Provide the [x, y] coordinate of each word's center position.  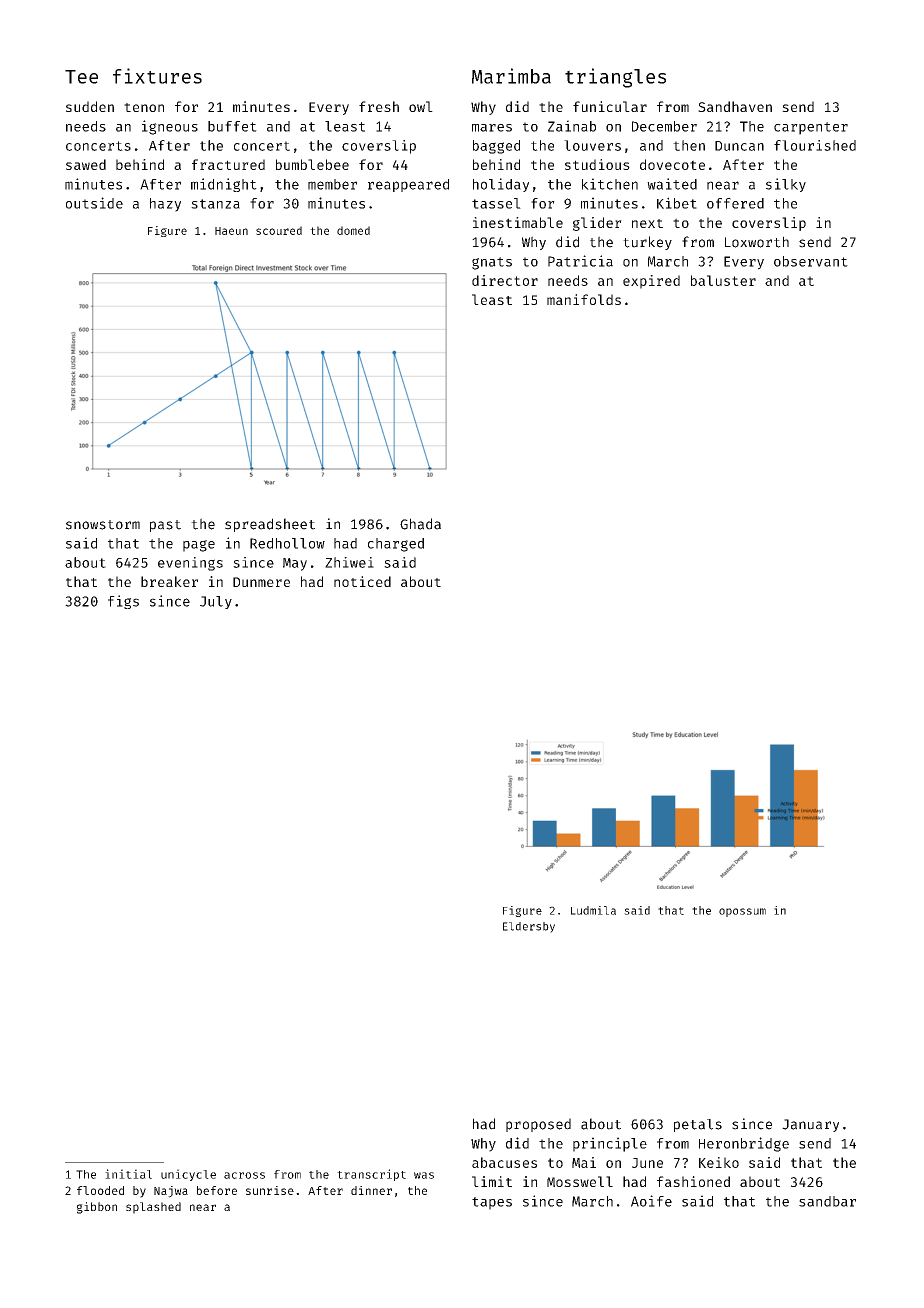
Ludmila [593, 910]
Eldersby [529, 927]
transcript [371, 1175]
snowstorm [103, 525]
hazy [165, 205]
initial [128, 1174]
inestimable [518, 222]
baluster [723, 280]
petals [698, 1125]
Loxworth [757, 242]
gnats [492, 263]
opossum [742, 912]
